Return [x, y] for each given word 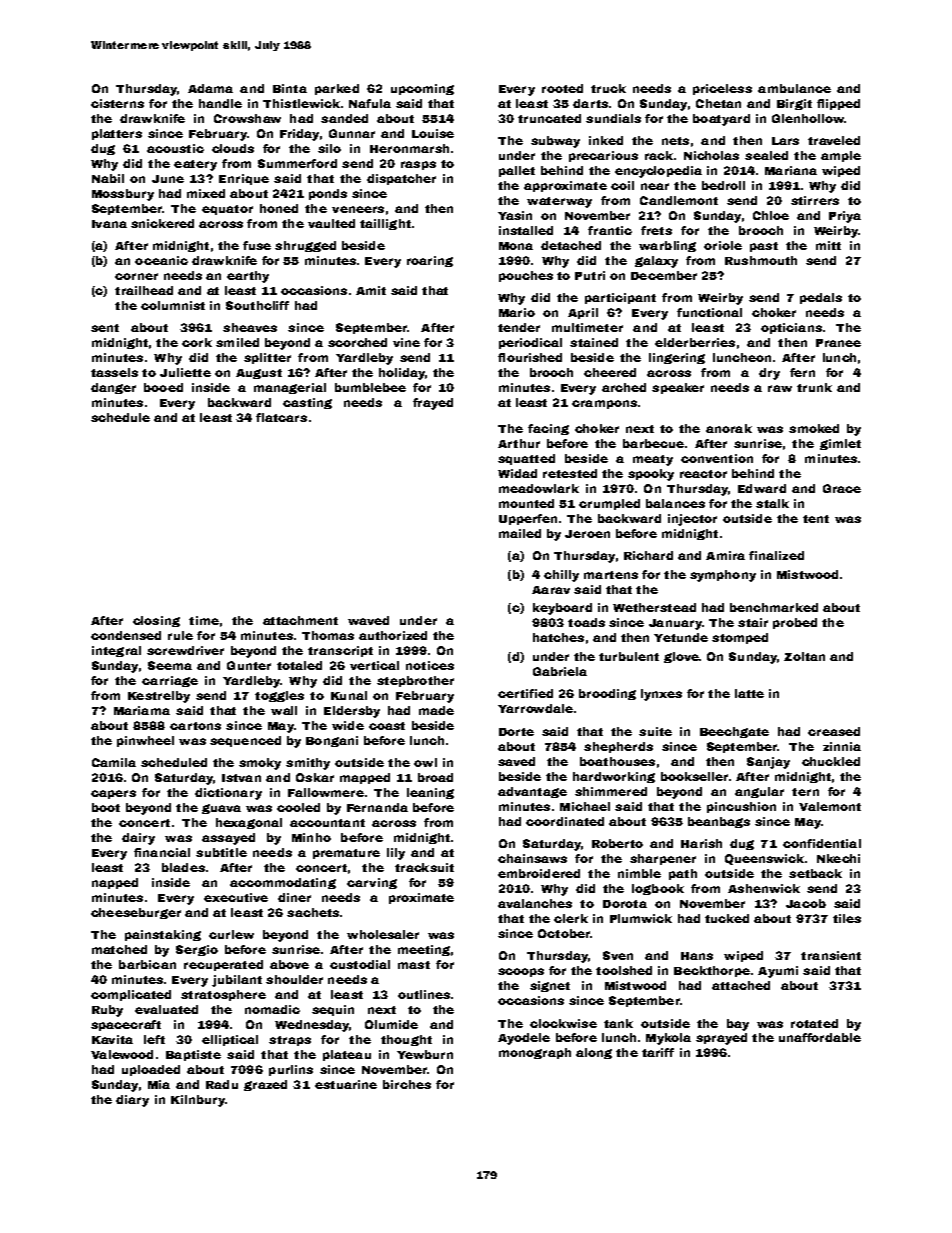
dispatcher [401, 179]
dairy [138, 839]
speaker [678, 388]
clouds [233, 148]
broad [435, 777]
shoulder [294, 979]
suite [655, 731]
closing [156, 621]
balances [675, 503]
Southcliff [257, 305]
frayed [433, 404]
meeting [424, 950]
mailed [520, 533]
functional [709, 312]
